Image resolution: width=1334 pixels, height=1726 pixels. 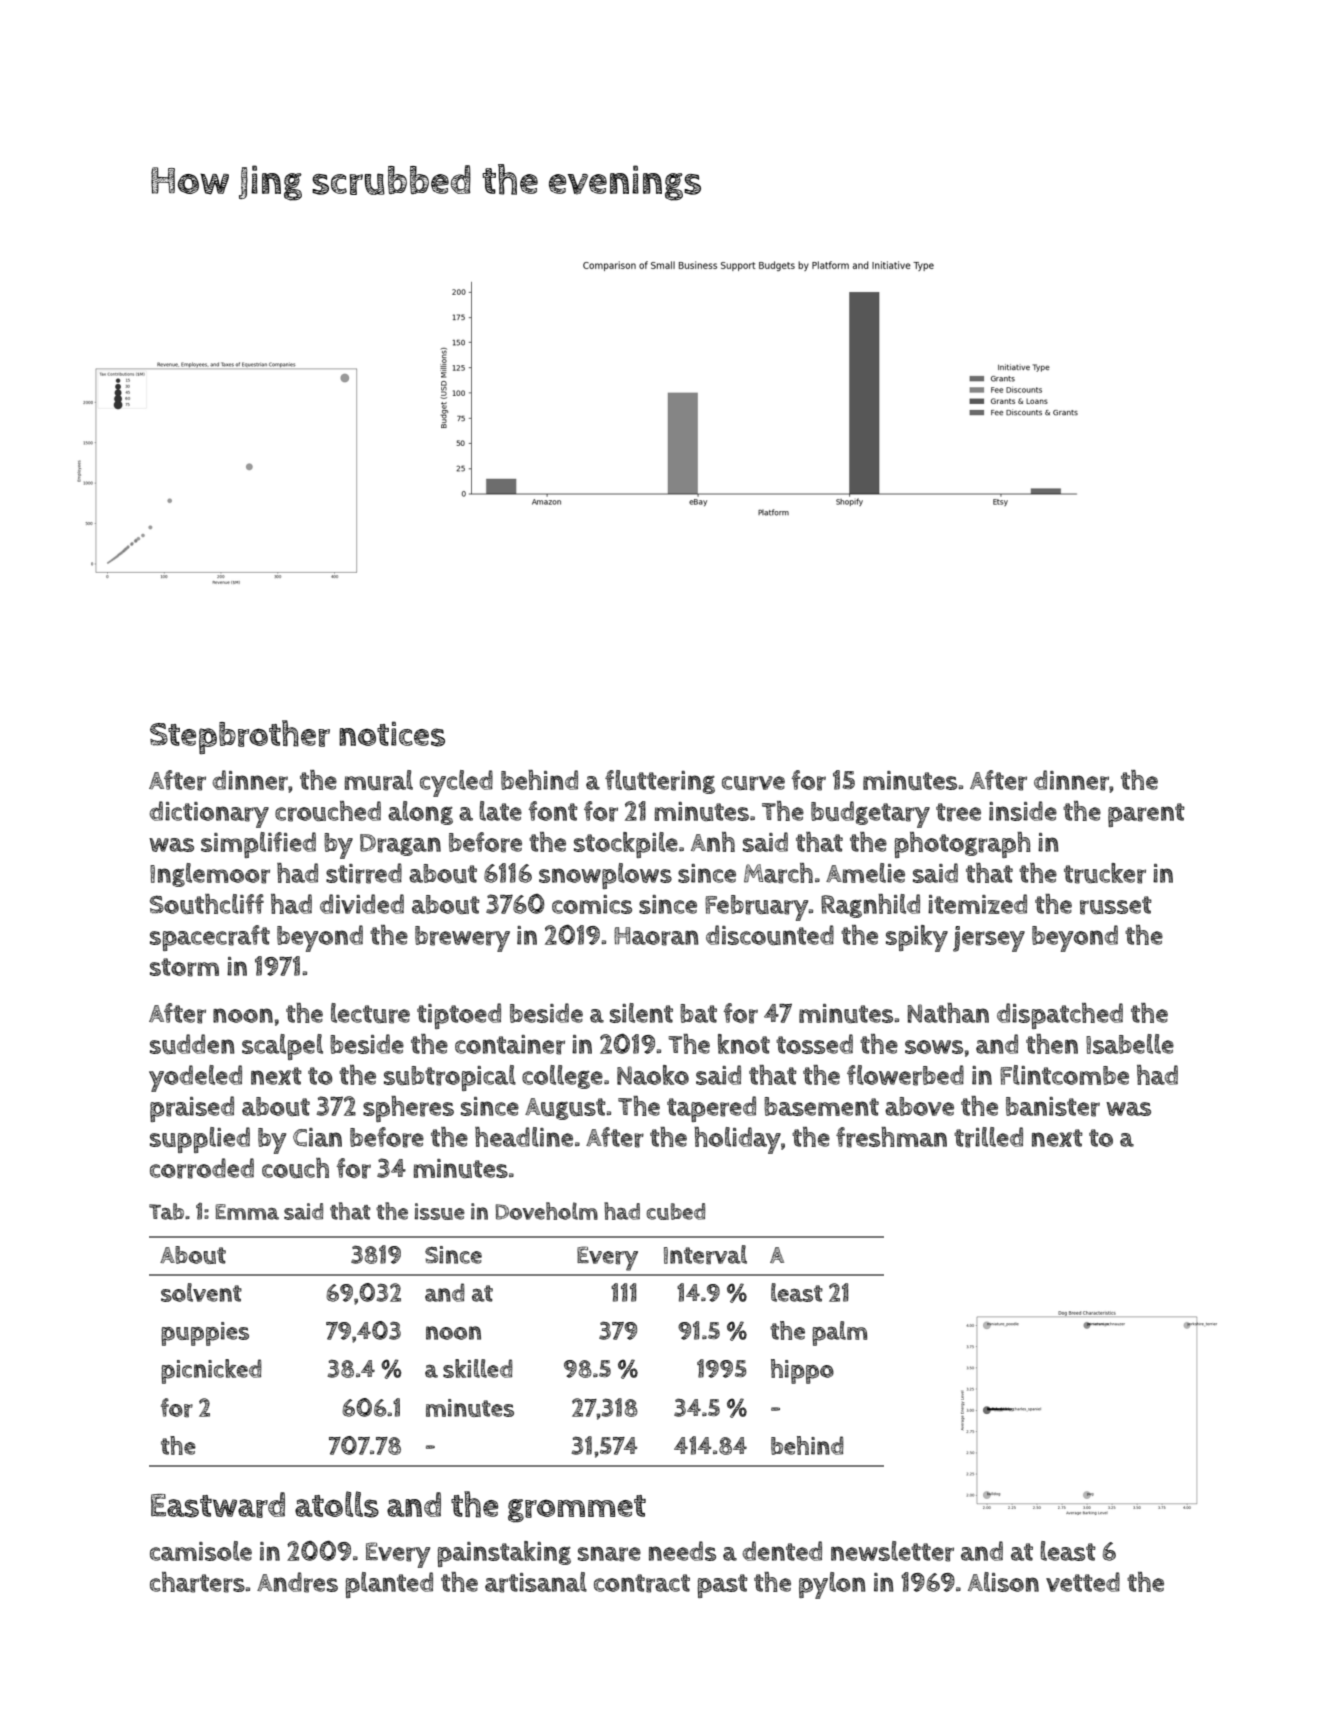 What do you see at coordinates (988, 1137) in the screenshot?
I see `trilled` at bounding box center [988, 1137].
